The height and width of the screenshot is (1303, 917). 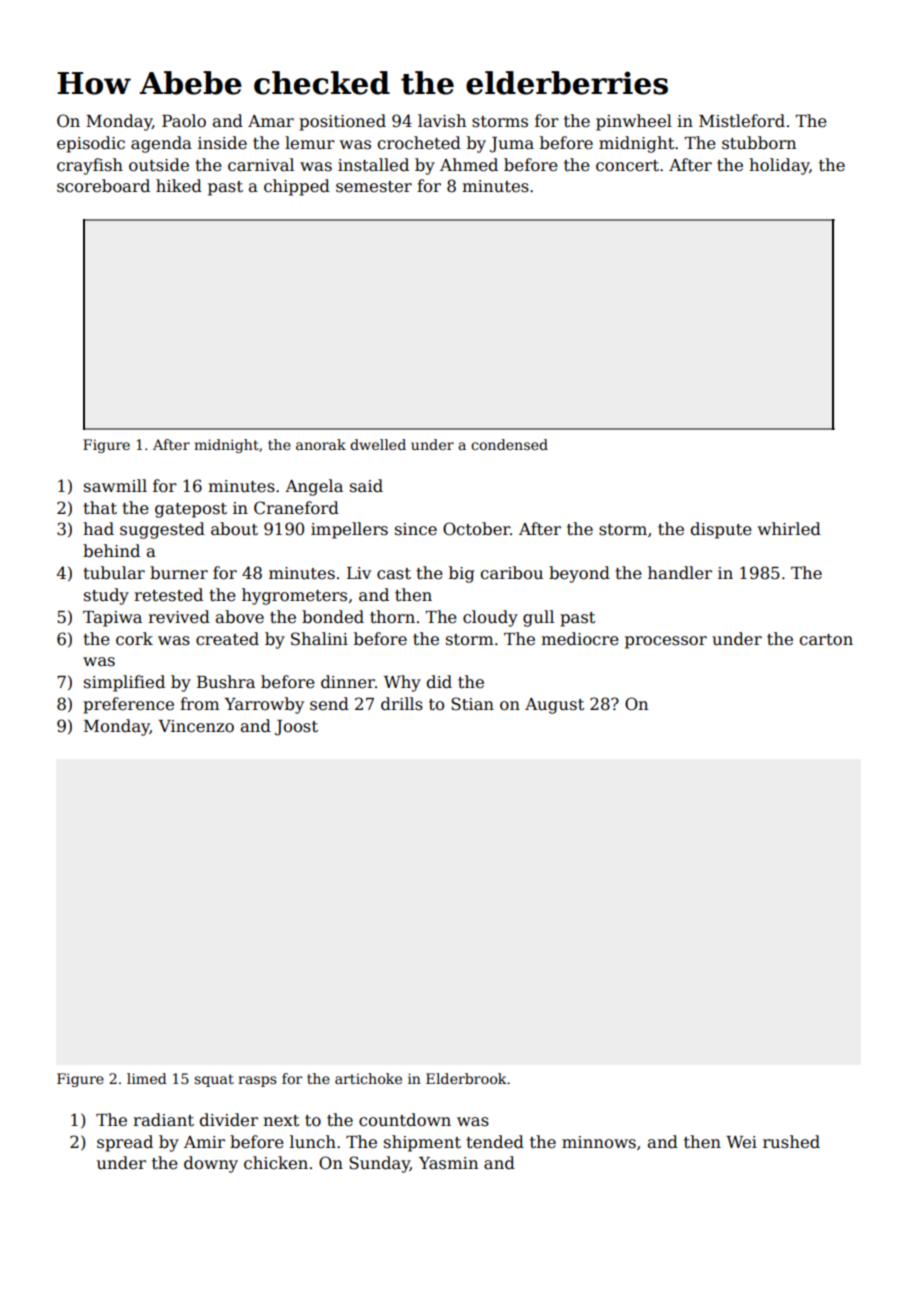 What do you see at coordinates (791, 1142) in the screenshot?
I see `rushed` at bounding box center [791, 1142].
